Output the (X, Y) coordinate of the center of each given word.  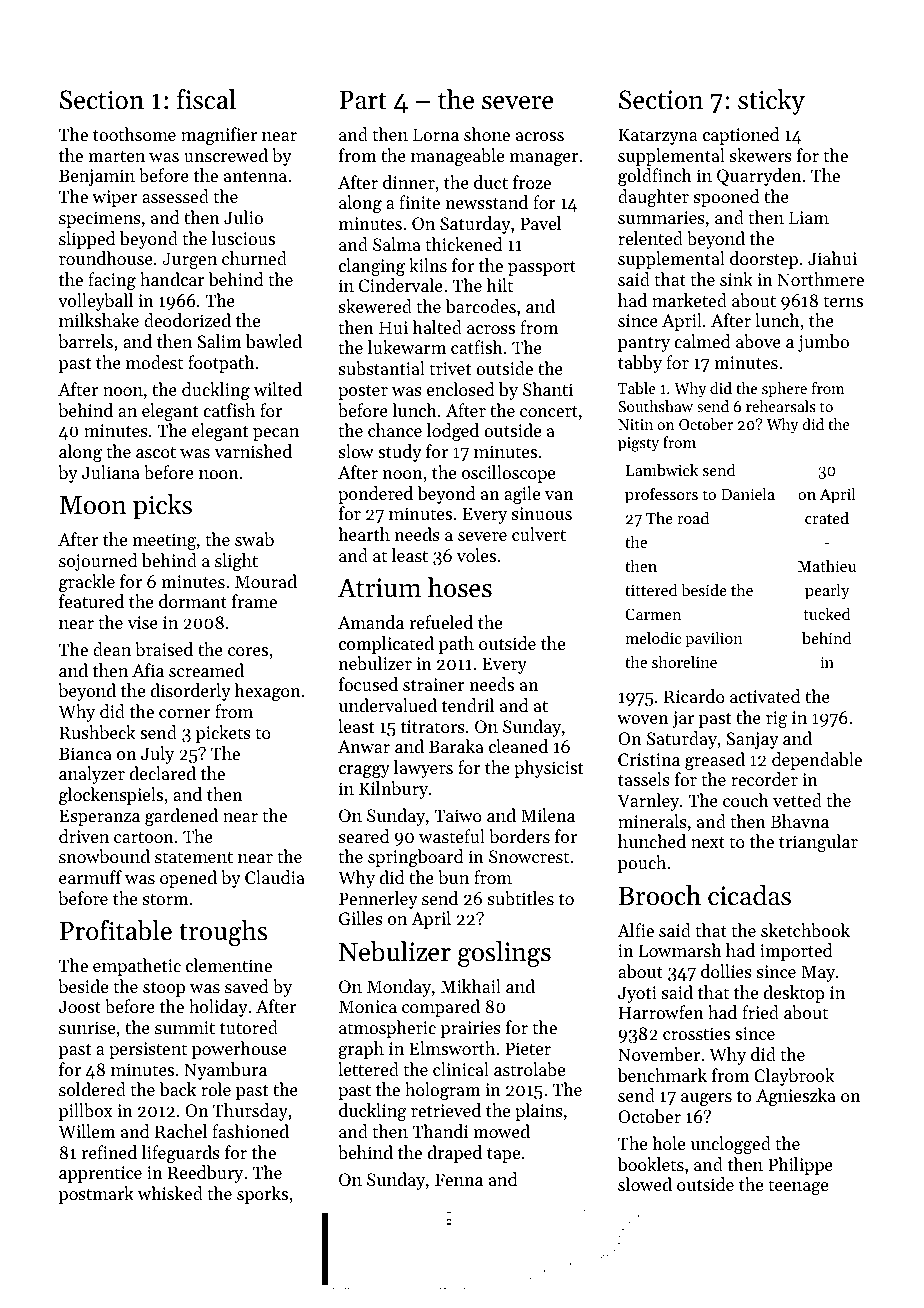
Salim (219, 341)
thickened (464, 244)
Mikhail (471, 986)
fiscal (206, 99)
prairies (471, 1029)
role (216, 1089)
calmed (702, 341)
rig (776, 719)
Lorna (436, 134)
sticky (771, 102)
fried (760, 1012)
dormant (193, 601)
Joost (80, 1006)
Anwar (364, 746)
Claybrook (794, 1077)
